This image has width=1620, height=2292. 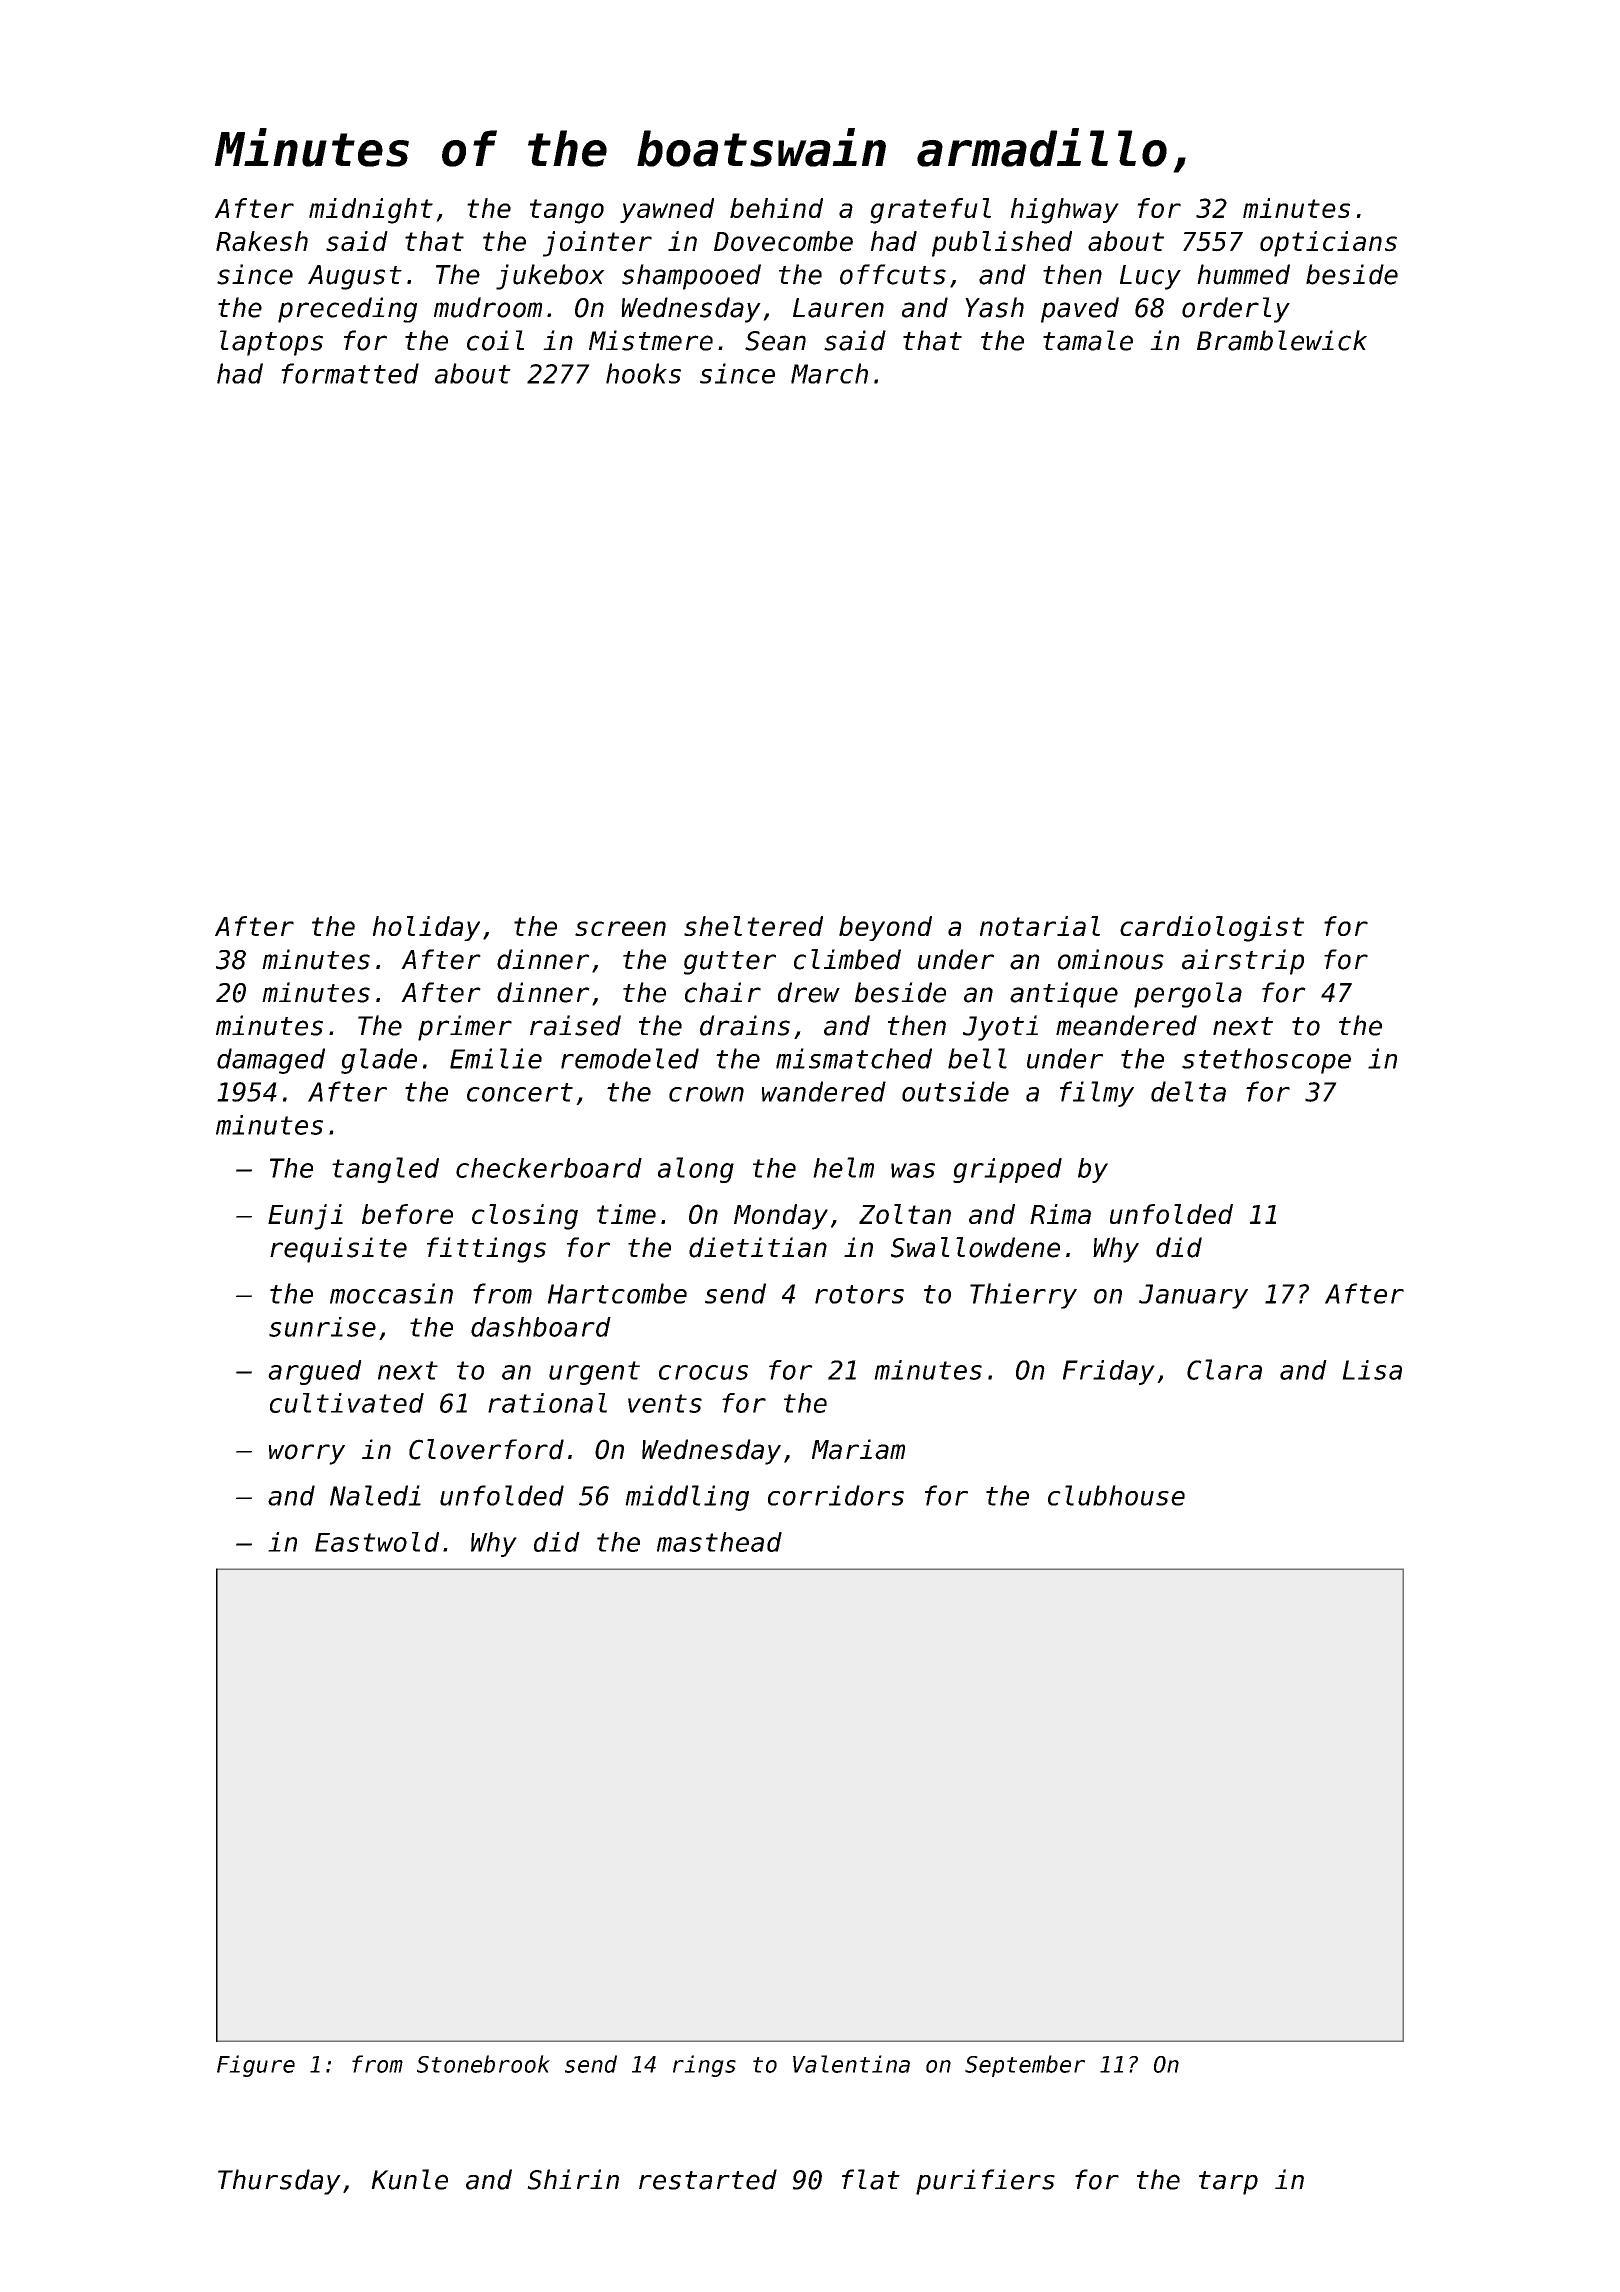 What do you see at coordinates (1065, 211) in the image?
I see `highway` at bounding box center [1065, 211].
